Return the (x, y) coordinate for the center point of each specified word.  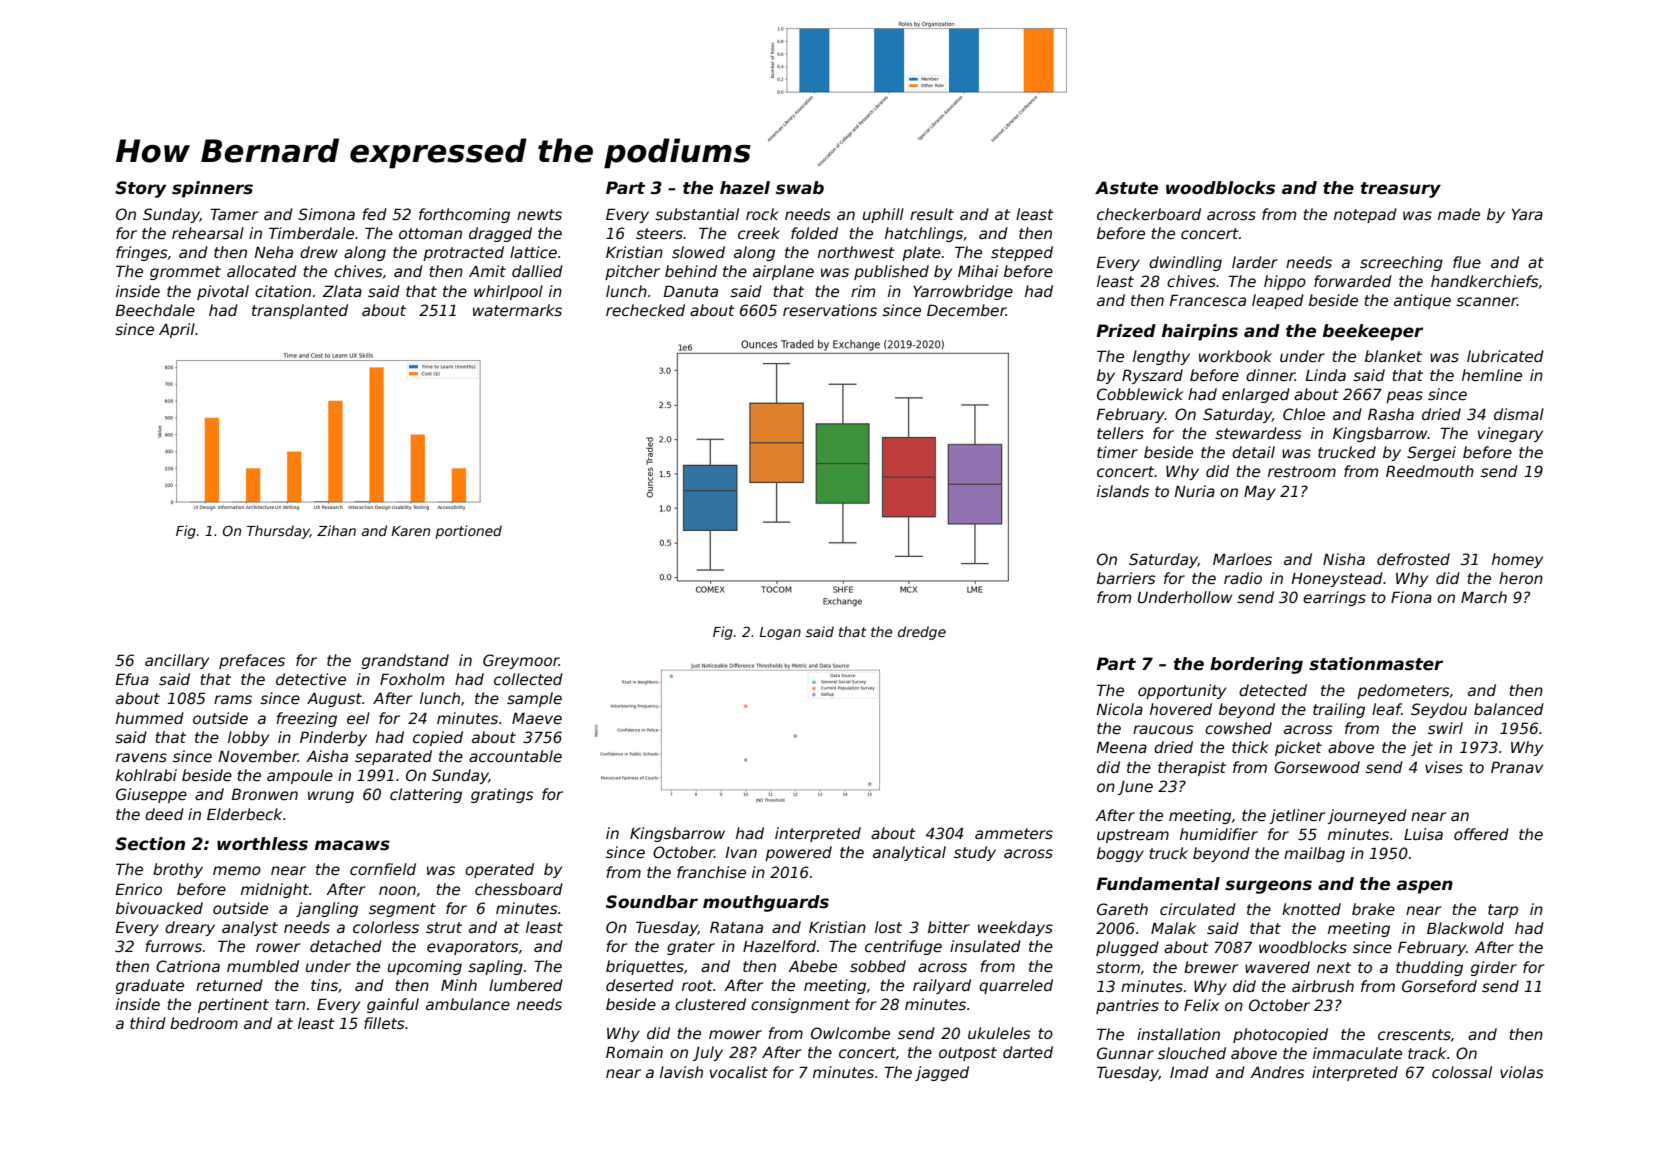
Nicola (1119, 709)
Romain (634, 1052)
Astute (1126, 188)
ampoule (300, 776)
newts (539, 214)
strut (444, 927)
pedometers (1403, 691)
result (932, 214)
